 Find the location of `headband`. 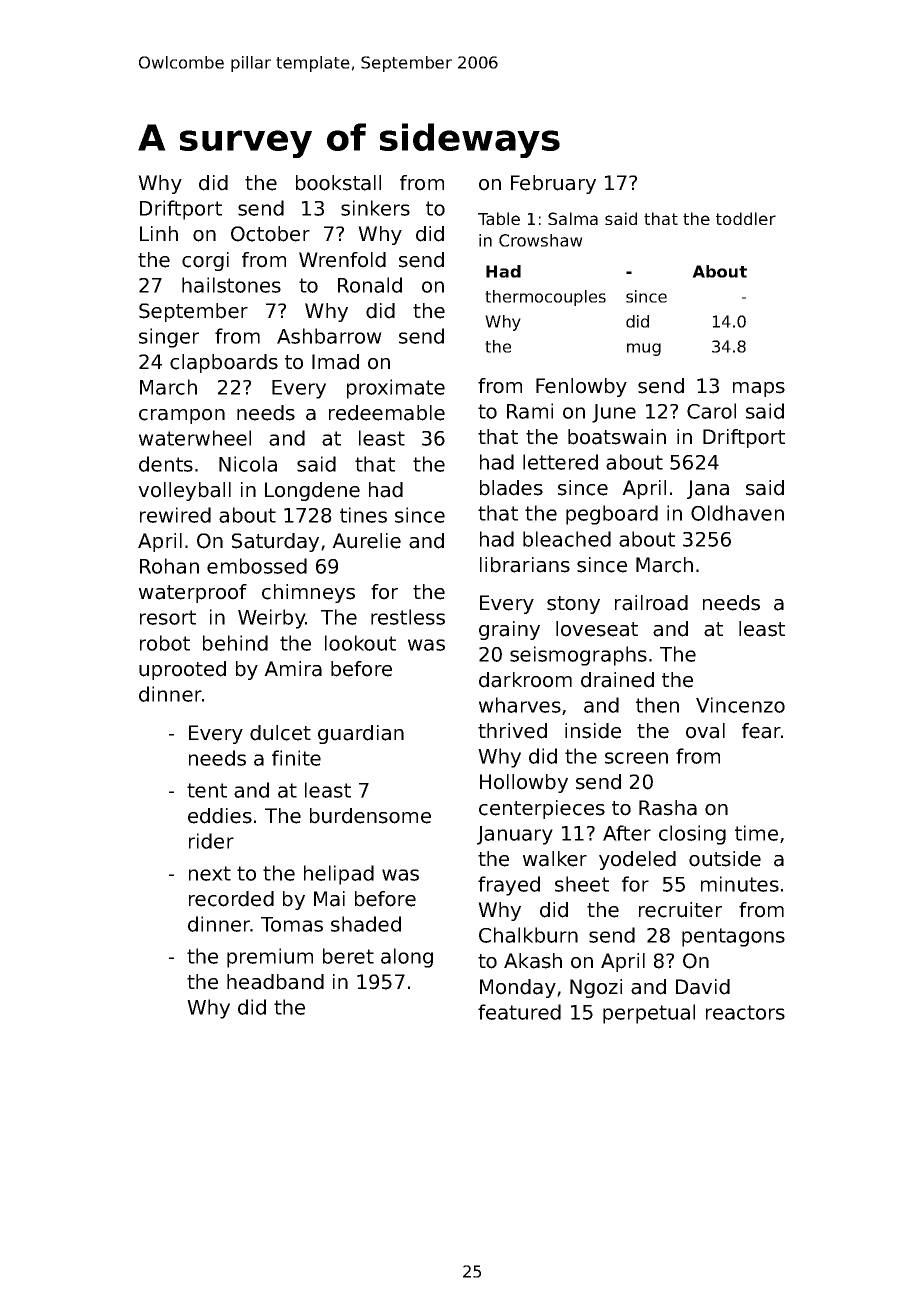

headband is located at coordinates (275, 982).
